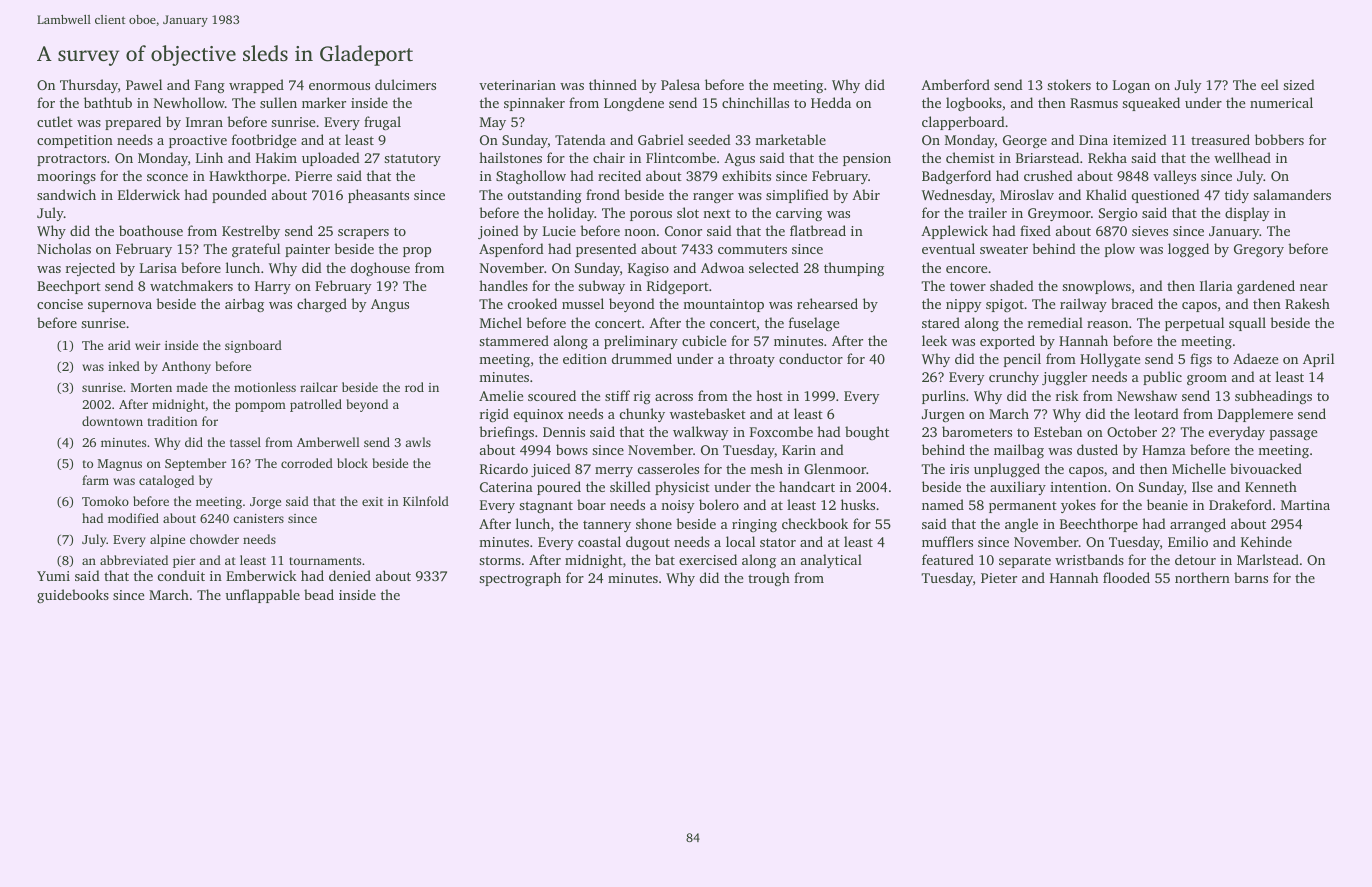 The height and width of the screenshot is (887, 1372). Describe the element at coordinates (630, 486) in the screenshot. I see `skilled` at that location.
